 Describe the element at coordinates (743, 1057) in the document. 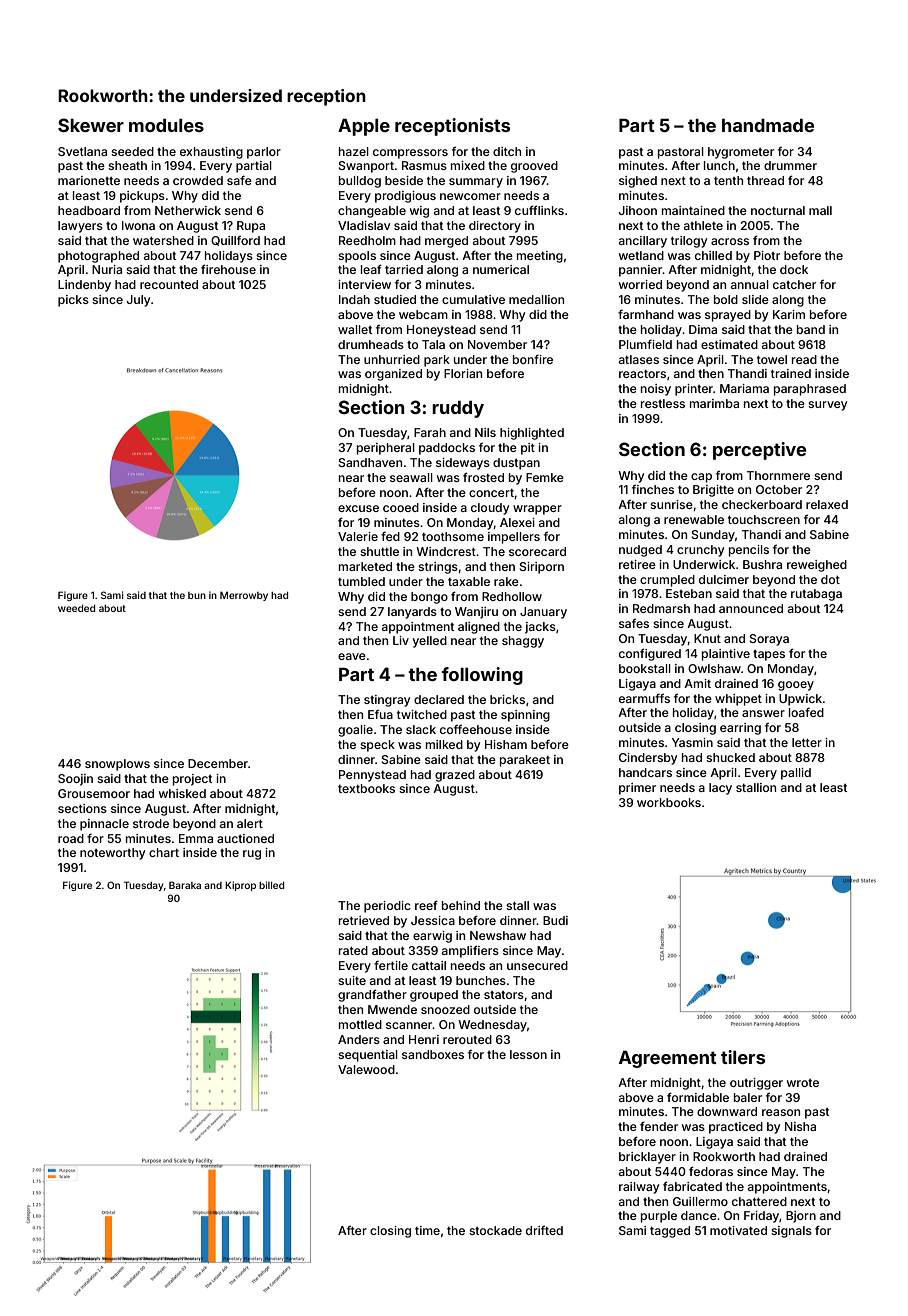

I see `tilers` at that location.
